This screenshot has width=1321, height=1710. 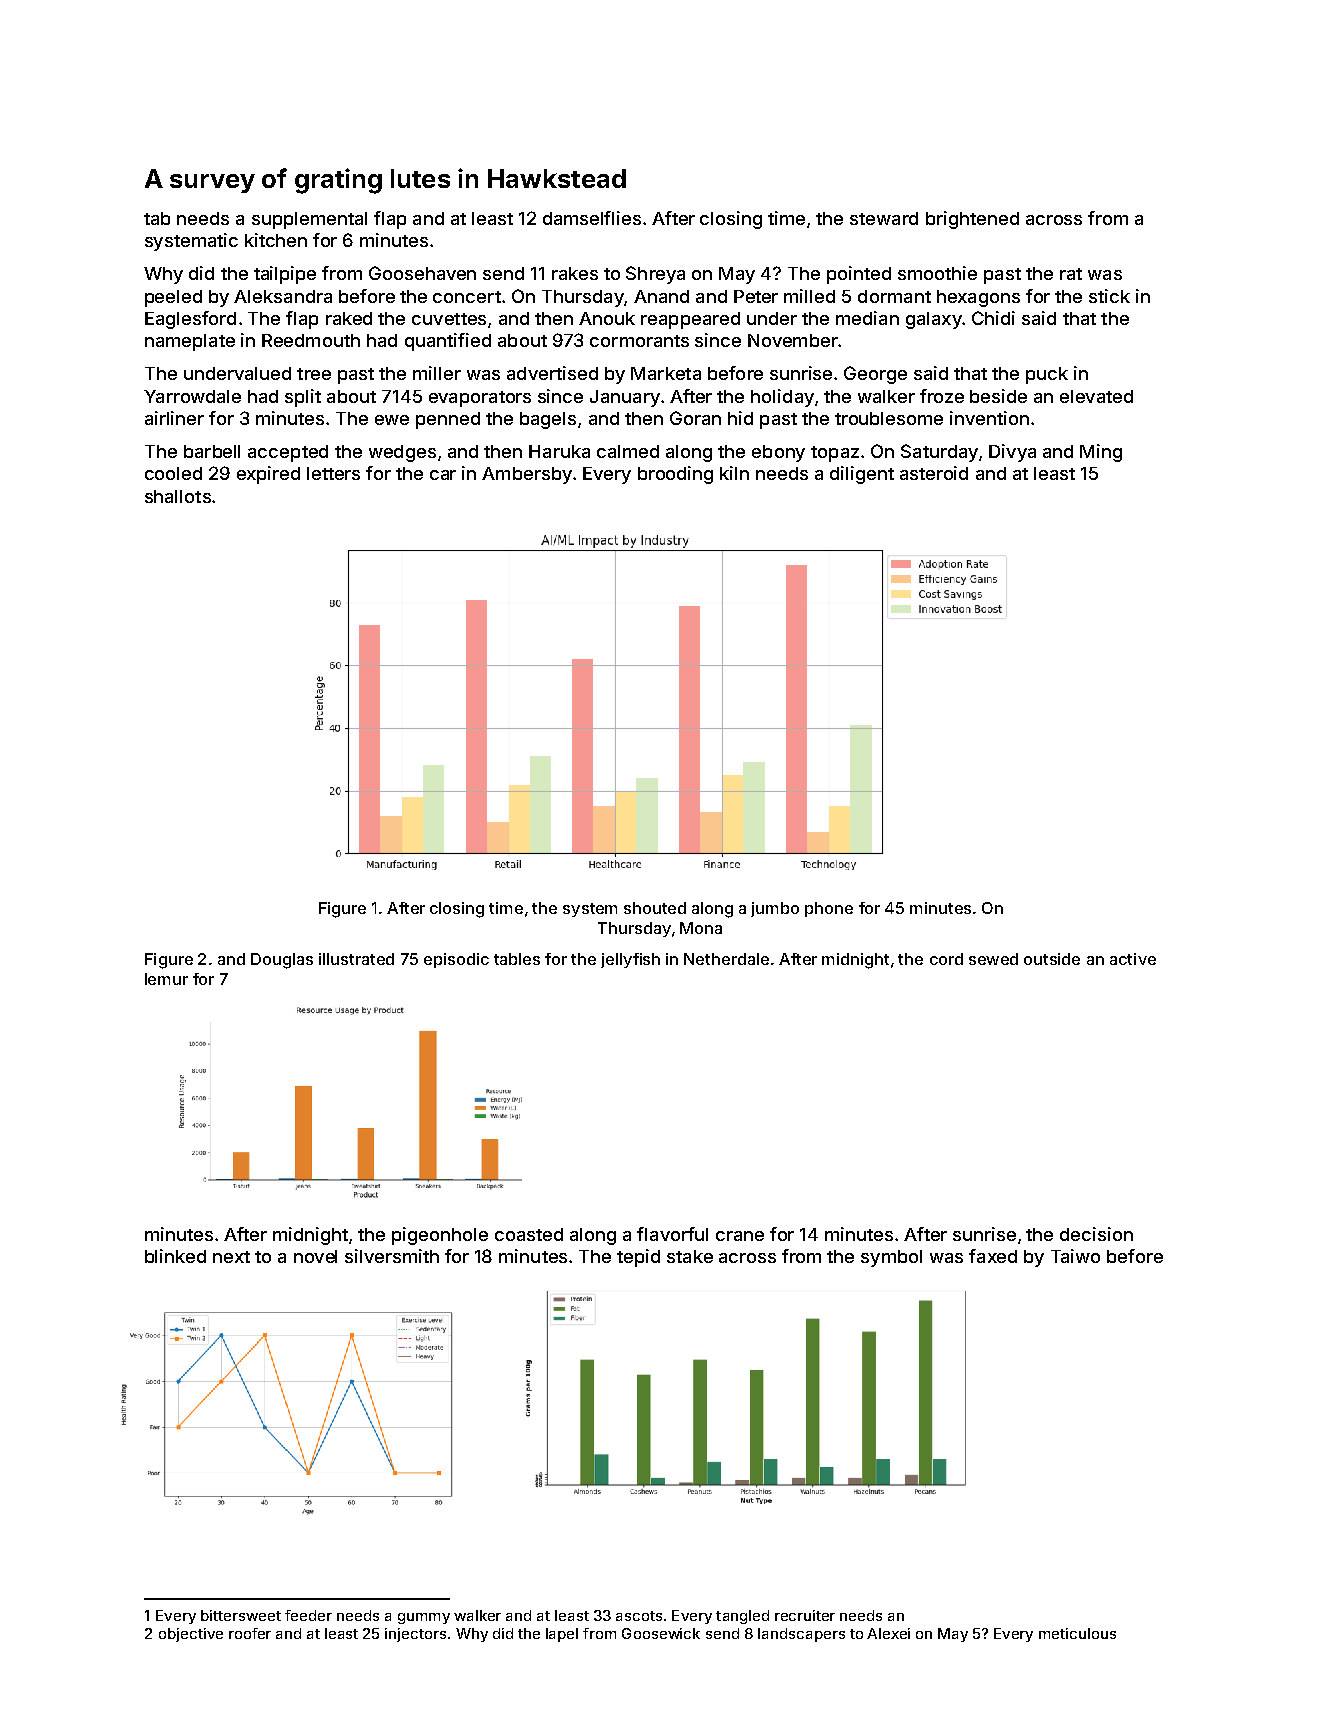 What do you see at coordinates (655, 275) in the screenshot?
I see `Shreya` at bounding box center [655, 275].
